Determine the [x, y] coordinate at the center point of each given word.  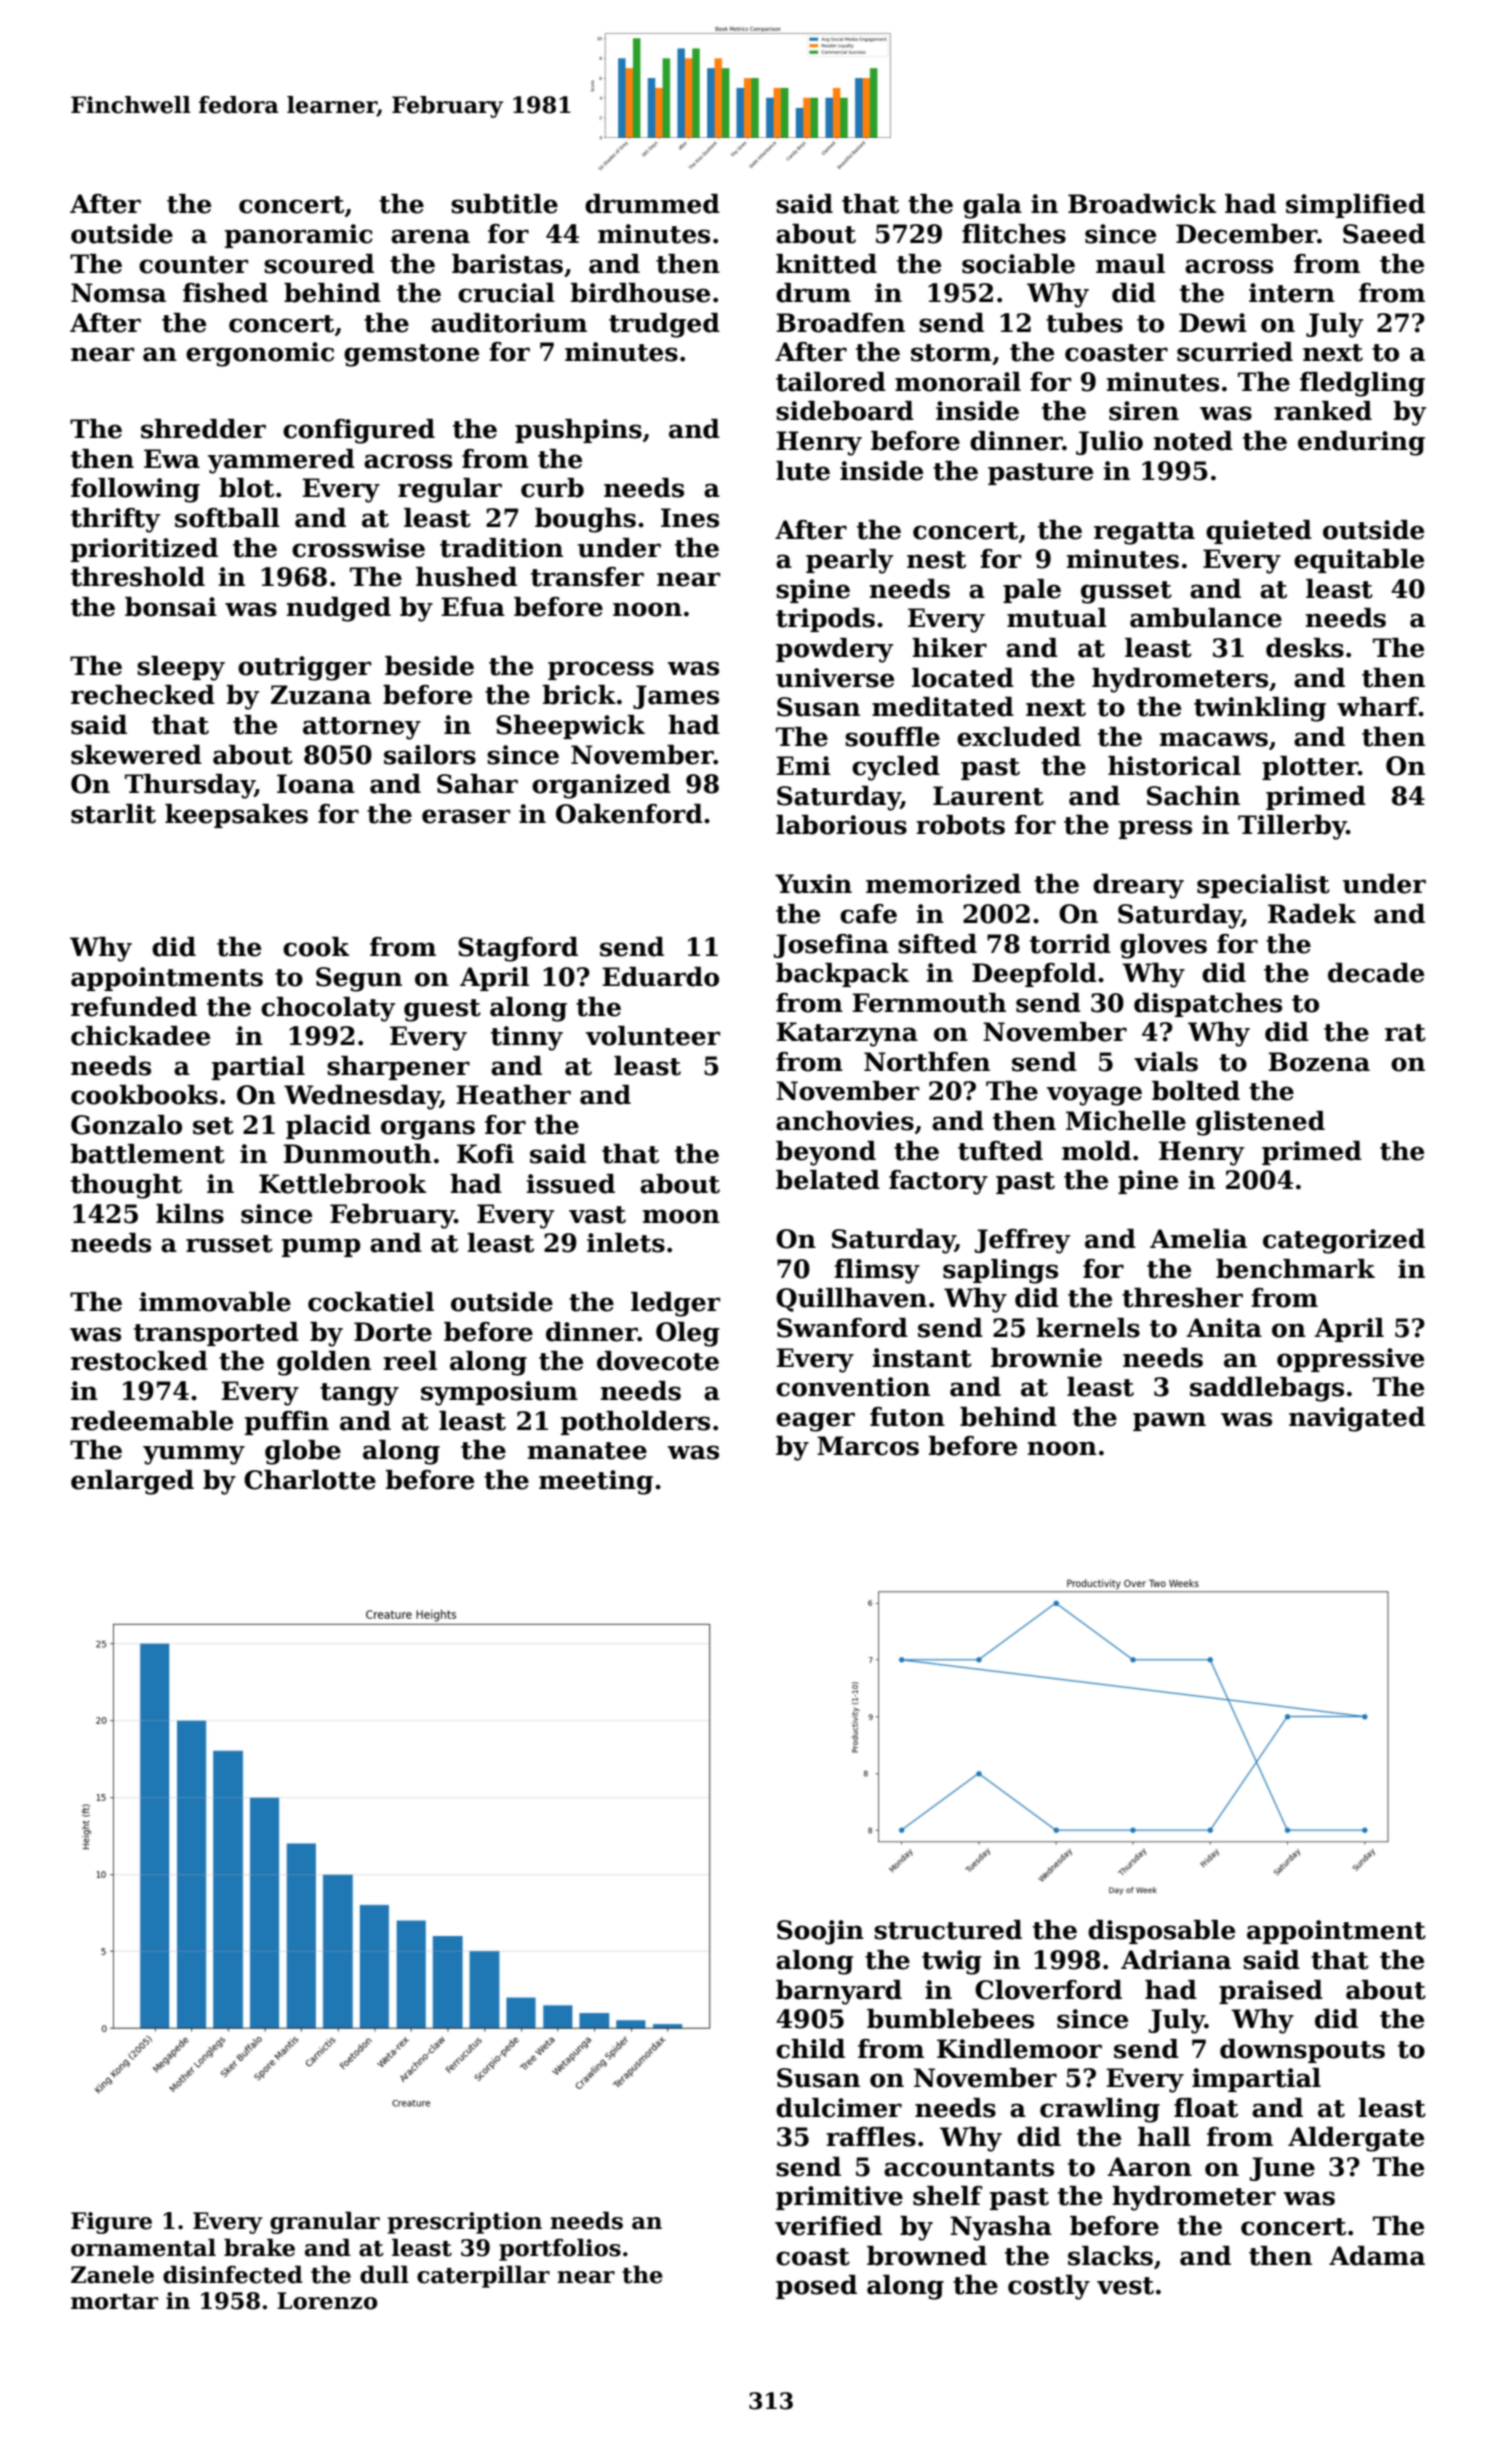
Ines [690, 518]
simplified [1355, 206]
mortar [114, 2302]
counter [193, 265]
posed [816, 2287]
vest [1125, 2286]
